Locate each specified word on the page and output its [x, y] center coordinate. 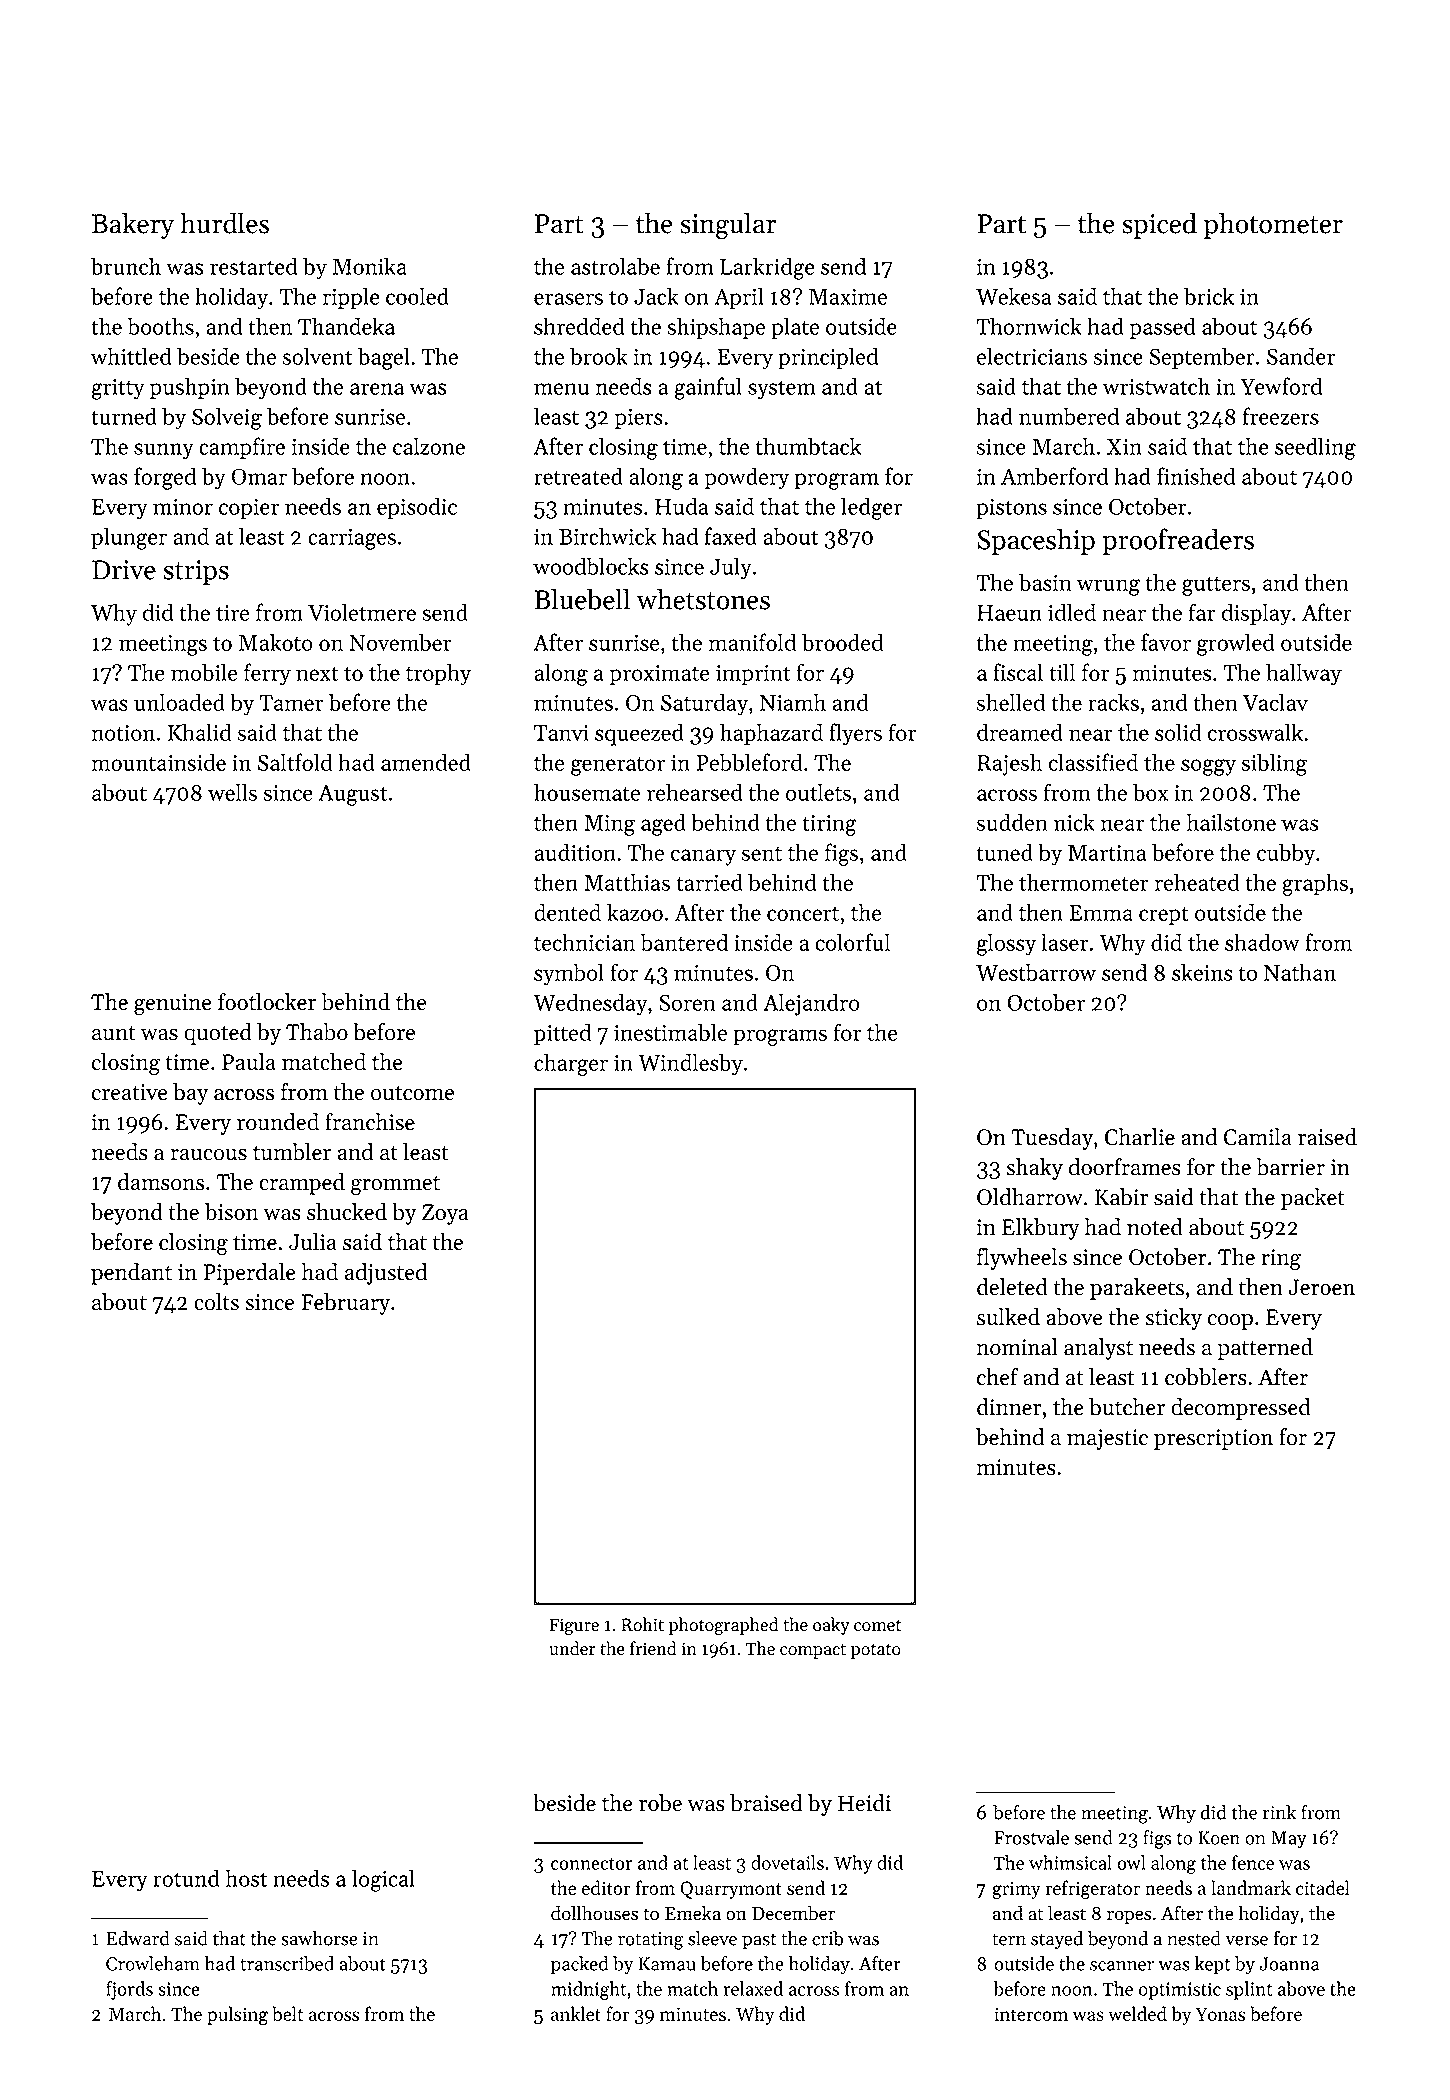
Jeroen [1322, 1287]
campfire [242, 448]
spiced [1159, 225]
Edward [138, 1938]
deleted [1012, 1287]
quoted [218, 1034]
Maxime [848, 297]
